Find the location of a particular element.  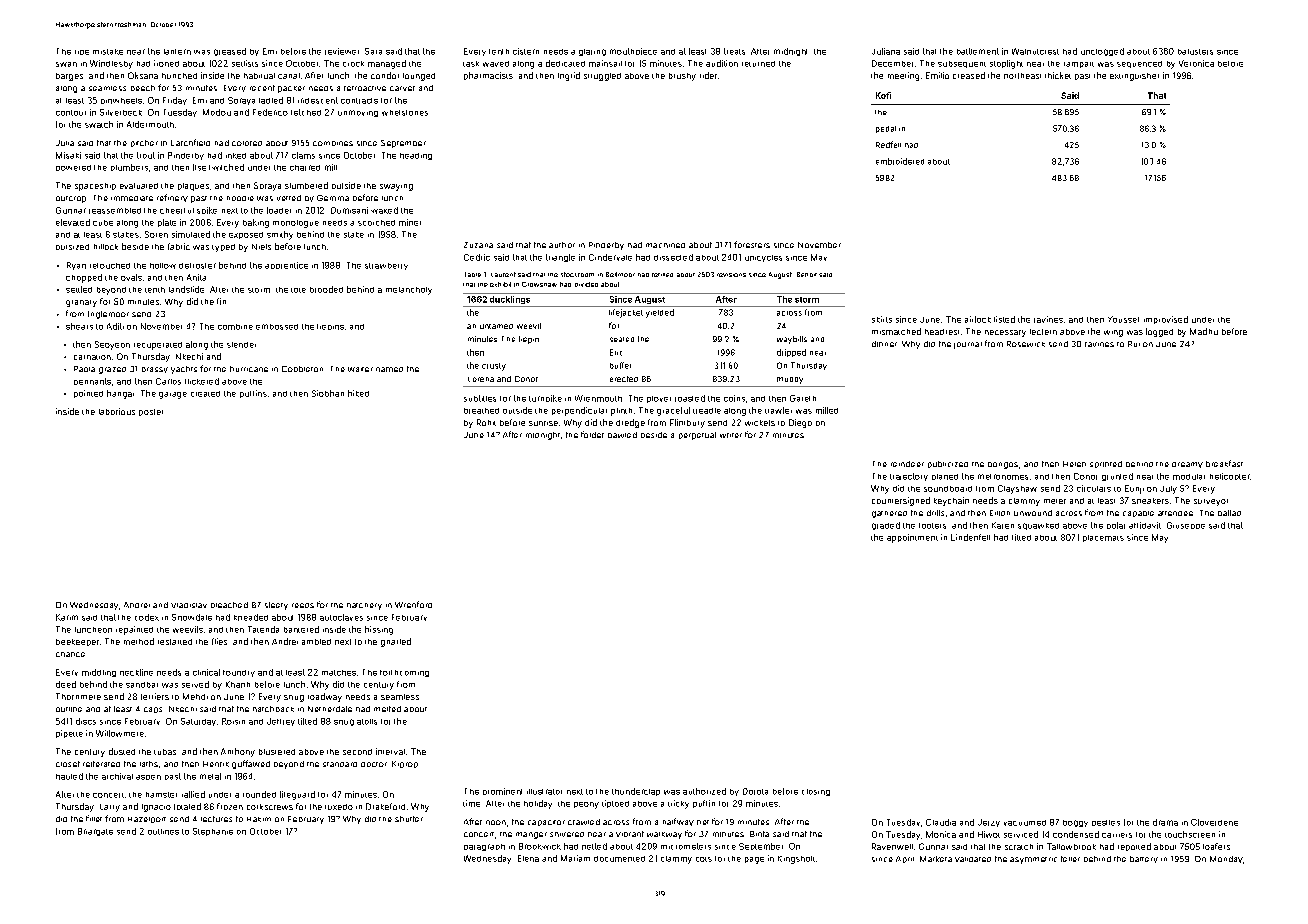

reviewer is located at coordinates (342, 51).
